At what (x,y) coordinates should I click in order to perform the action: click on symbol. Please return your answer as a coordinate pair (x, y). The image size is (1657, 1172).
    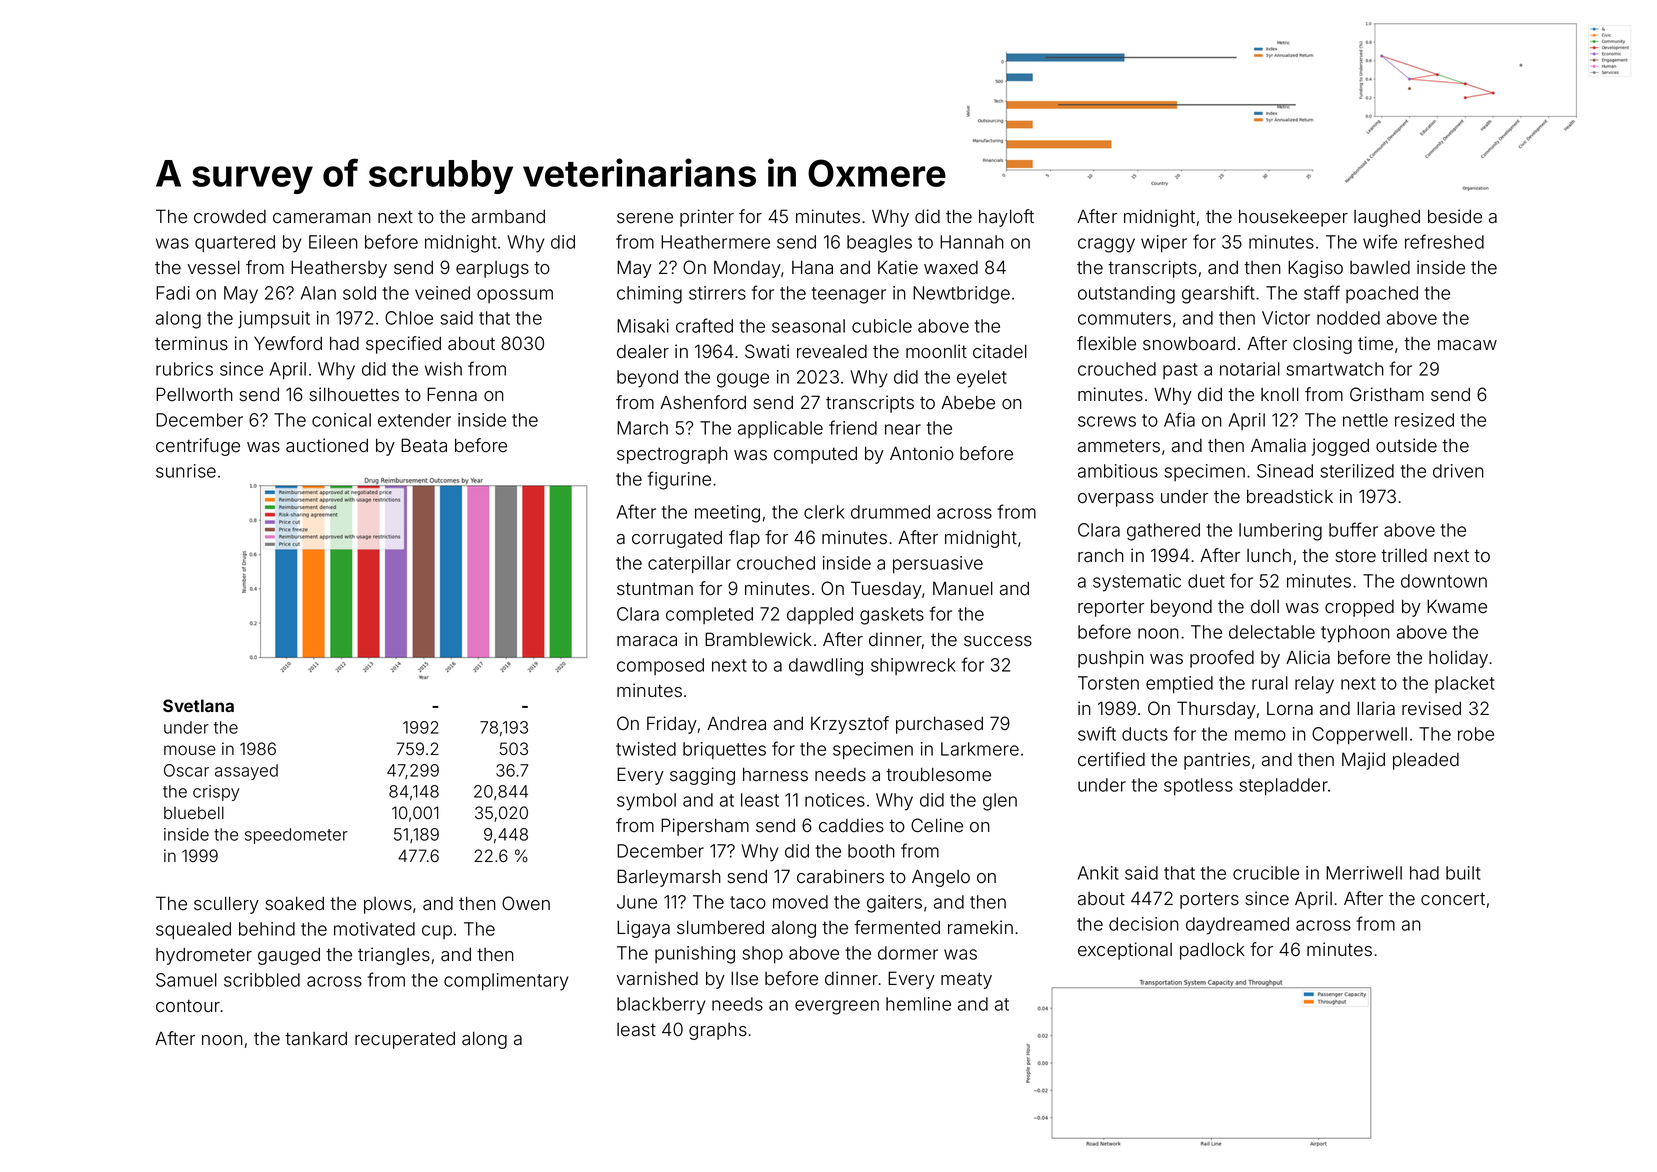
    Looking at the image, I should click on (646, 802).
